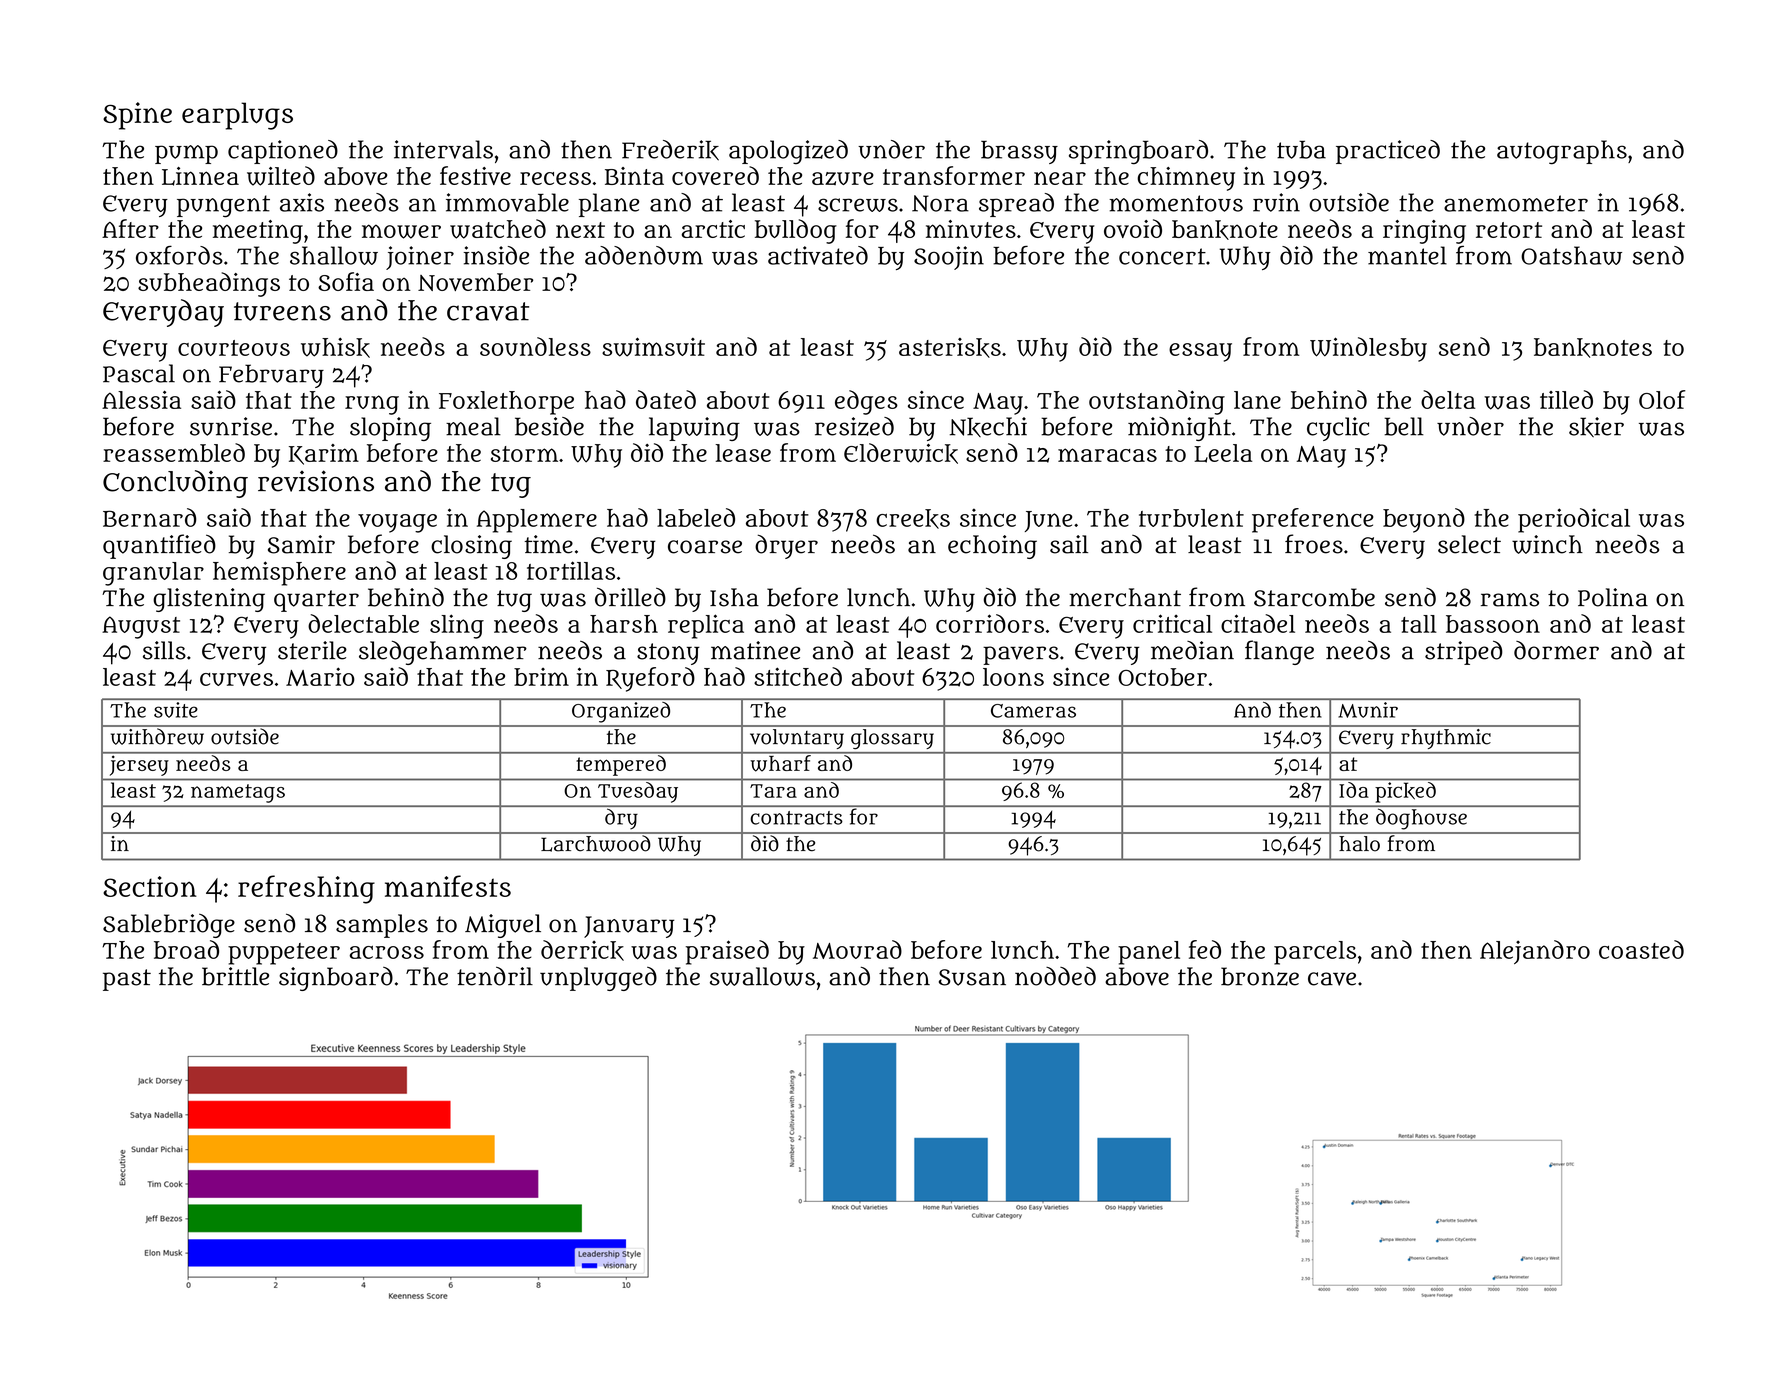  I want to click on unplugged, so click(598, 979).
